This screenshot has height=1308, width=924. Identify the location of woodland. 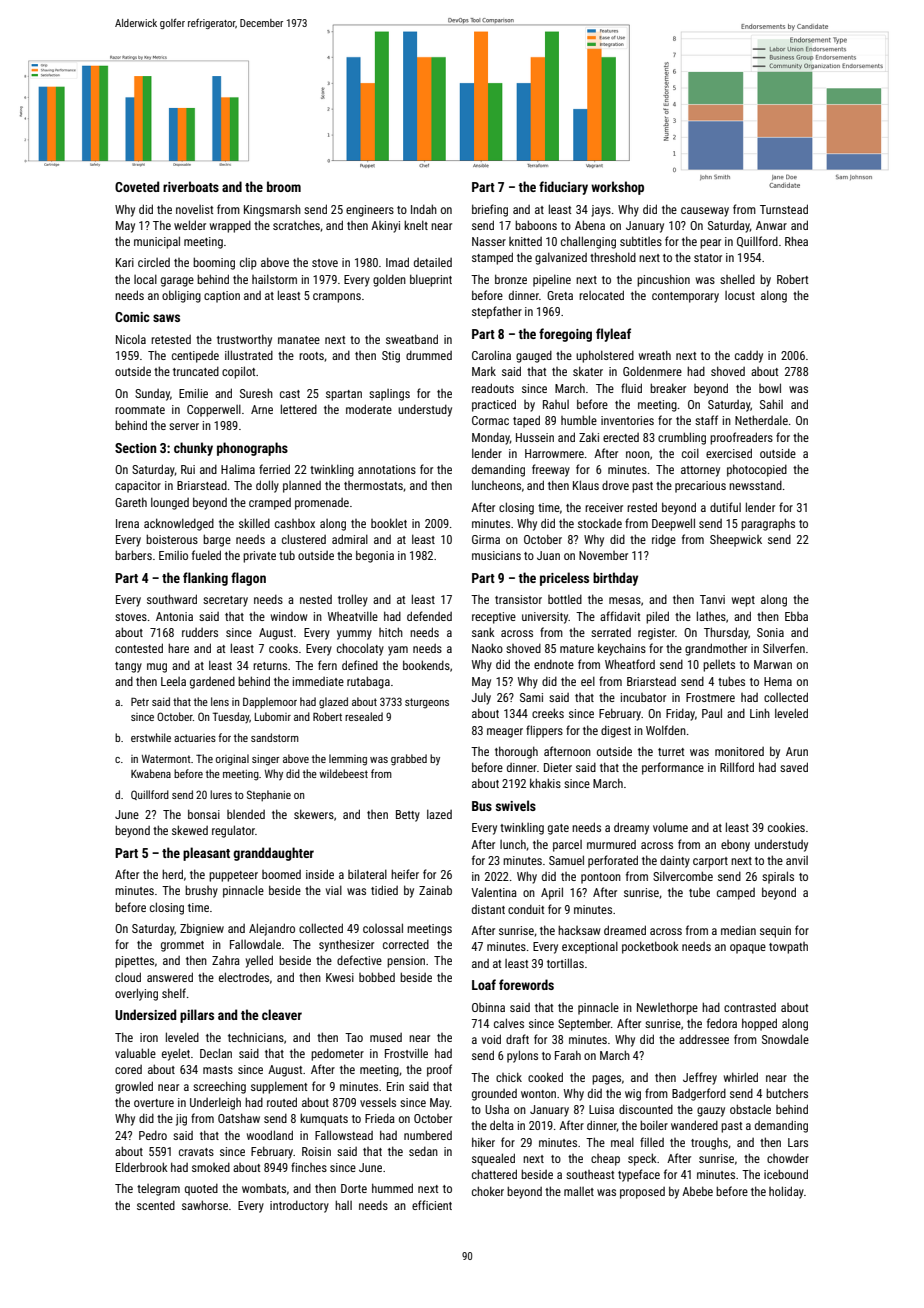
(270, 1135).
